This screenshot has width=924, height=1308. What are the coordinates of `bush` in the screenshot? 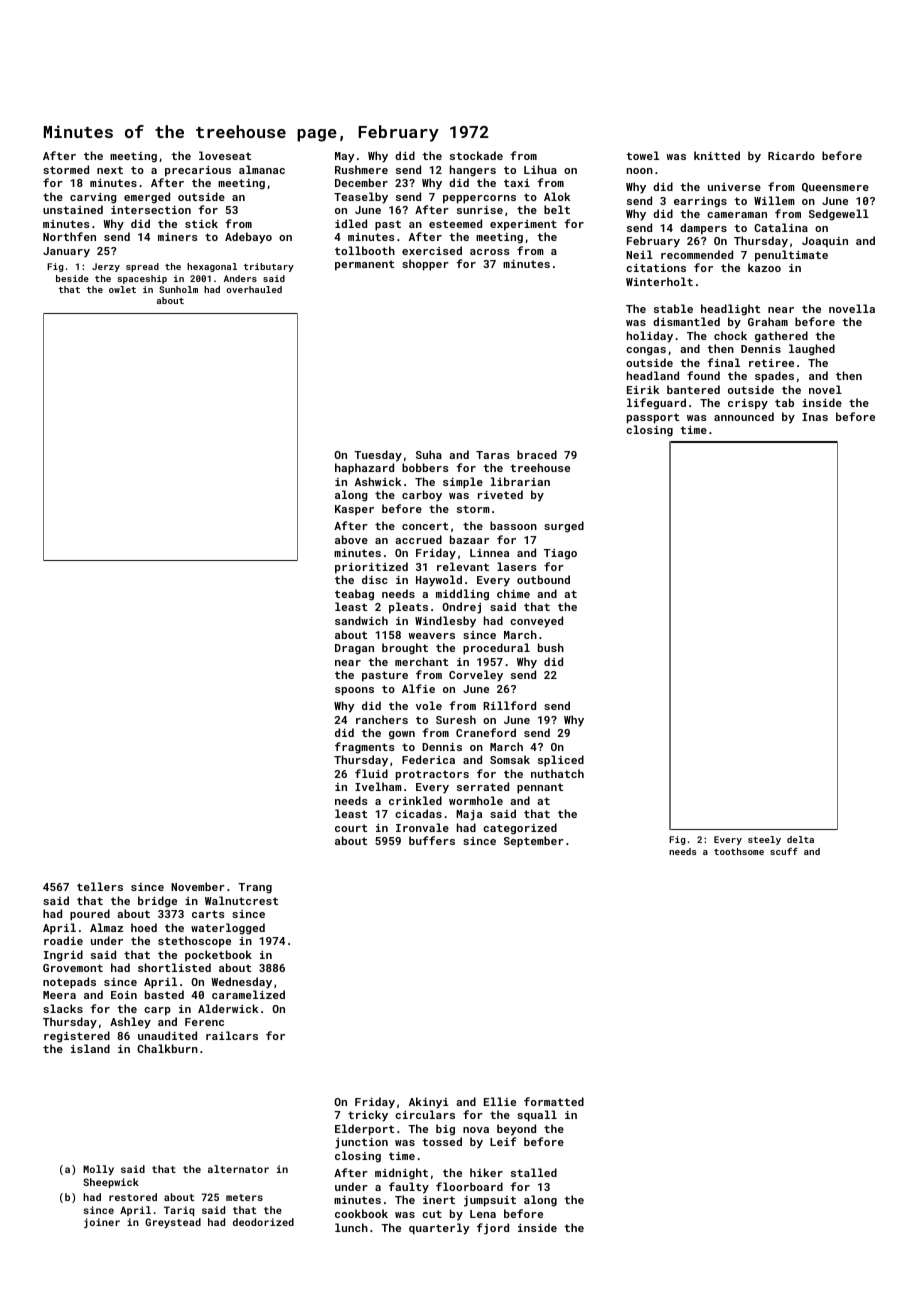 It's located at (551, 647).
